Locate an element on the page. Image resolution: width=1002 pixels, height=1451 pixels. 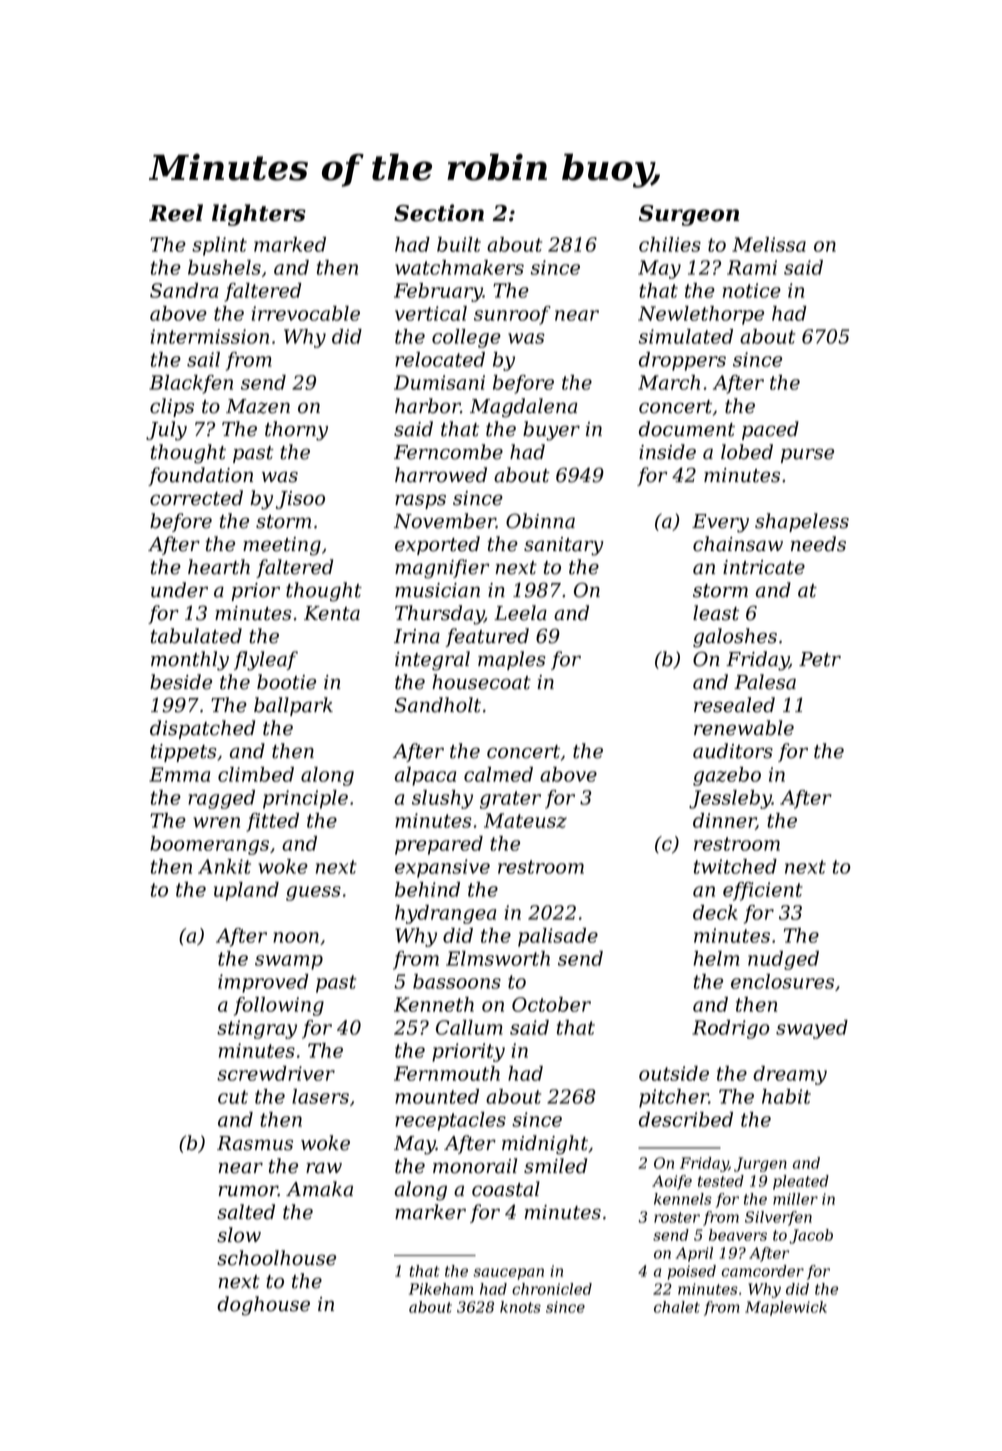
sunroof is located at coordinates (512, 315).
